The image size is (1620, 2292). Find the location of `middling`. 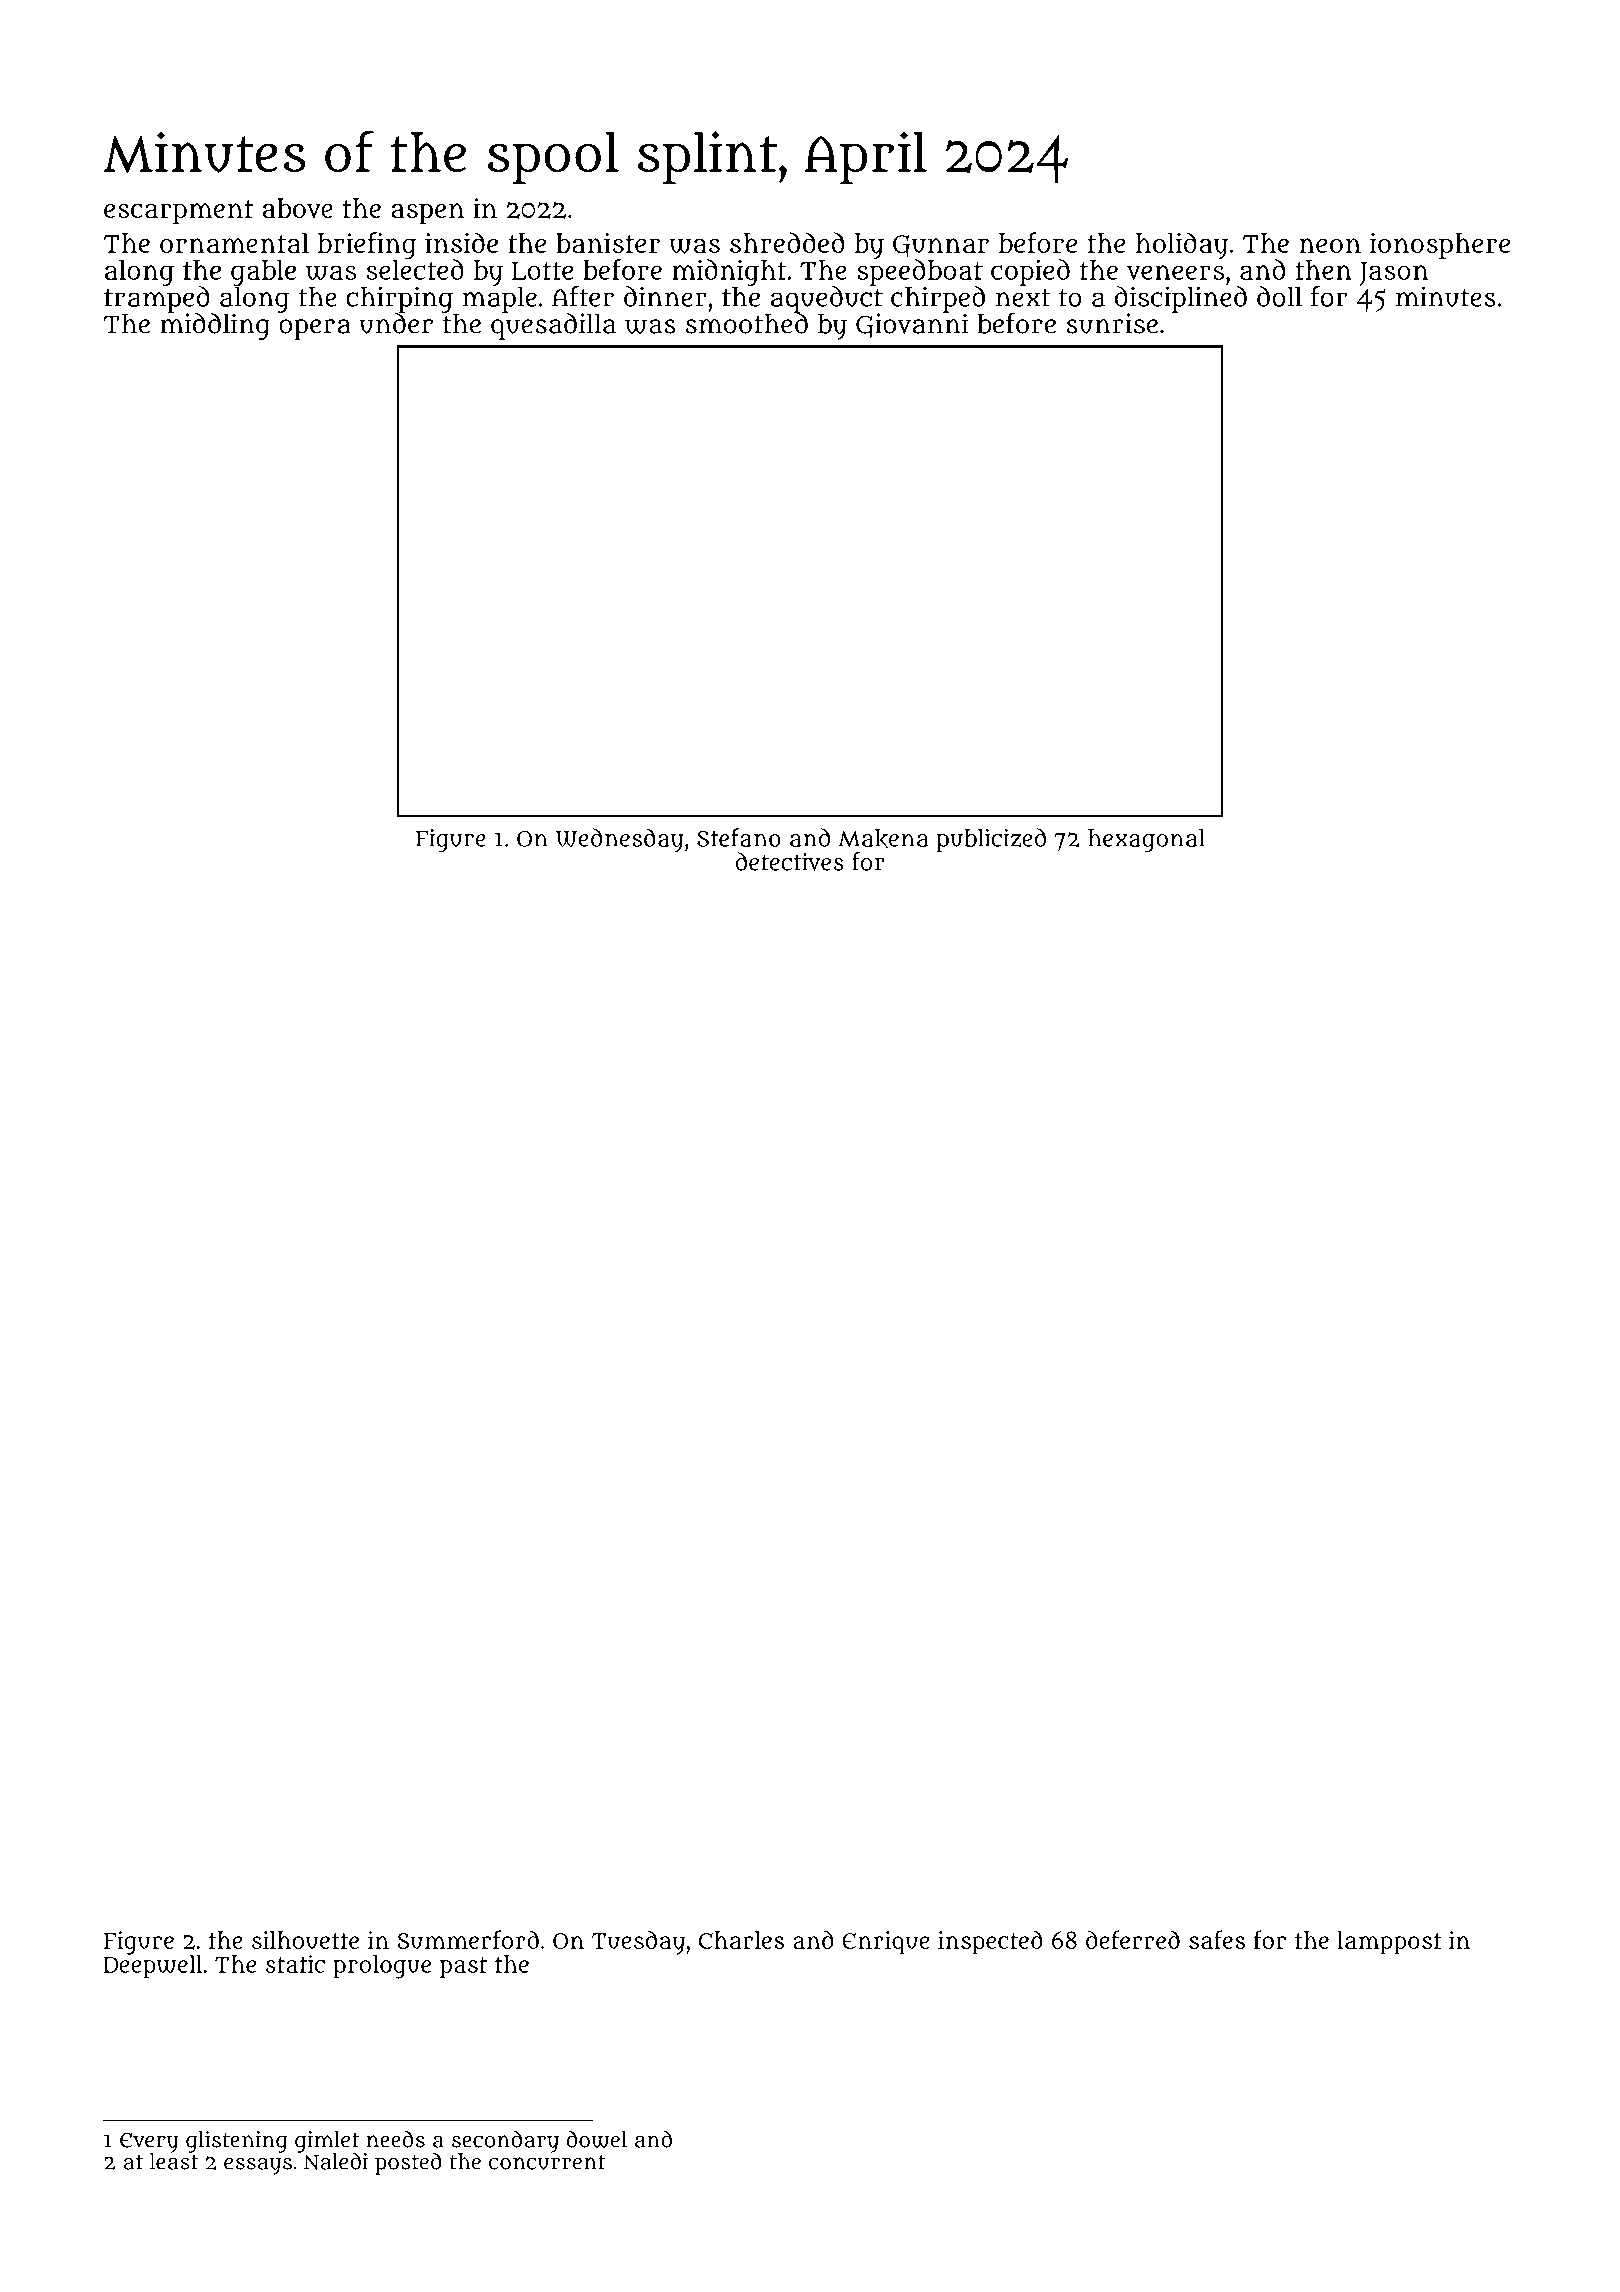

middling is located at coordinates (215, 326).
